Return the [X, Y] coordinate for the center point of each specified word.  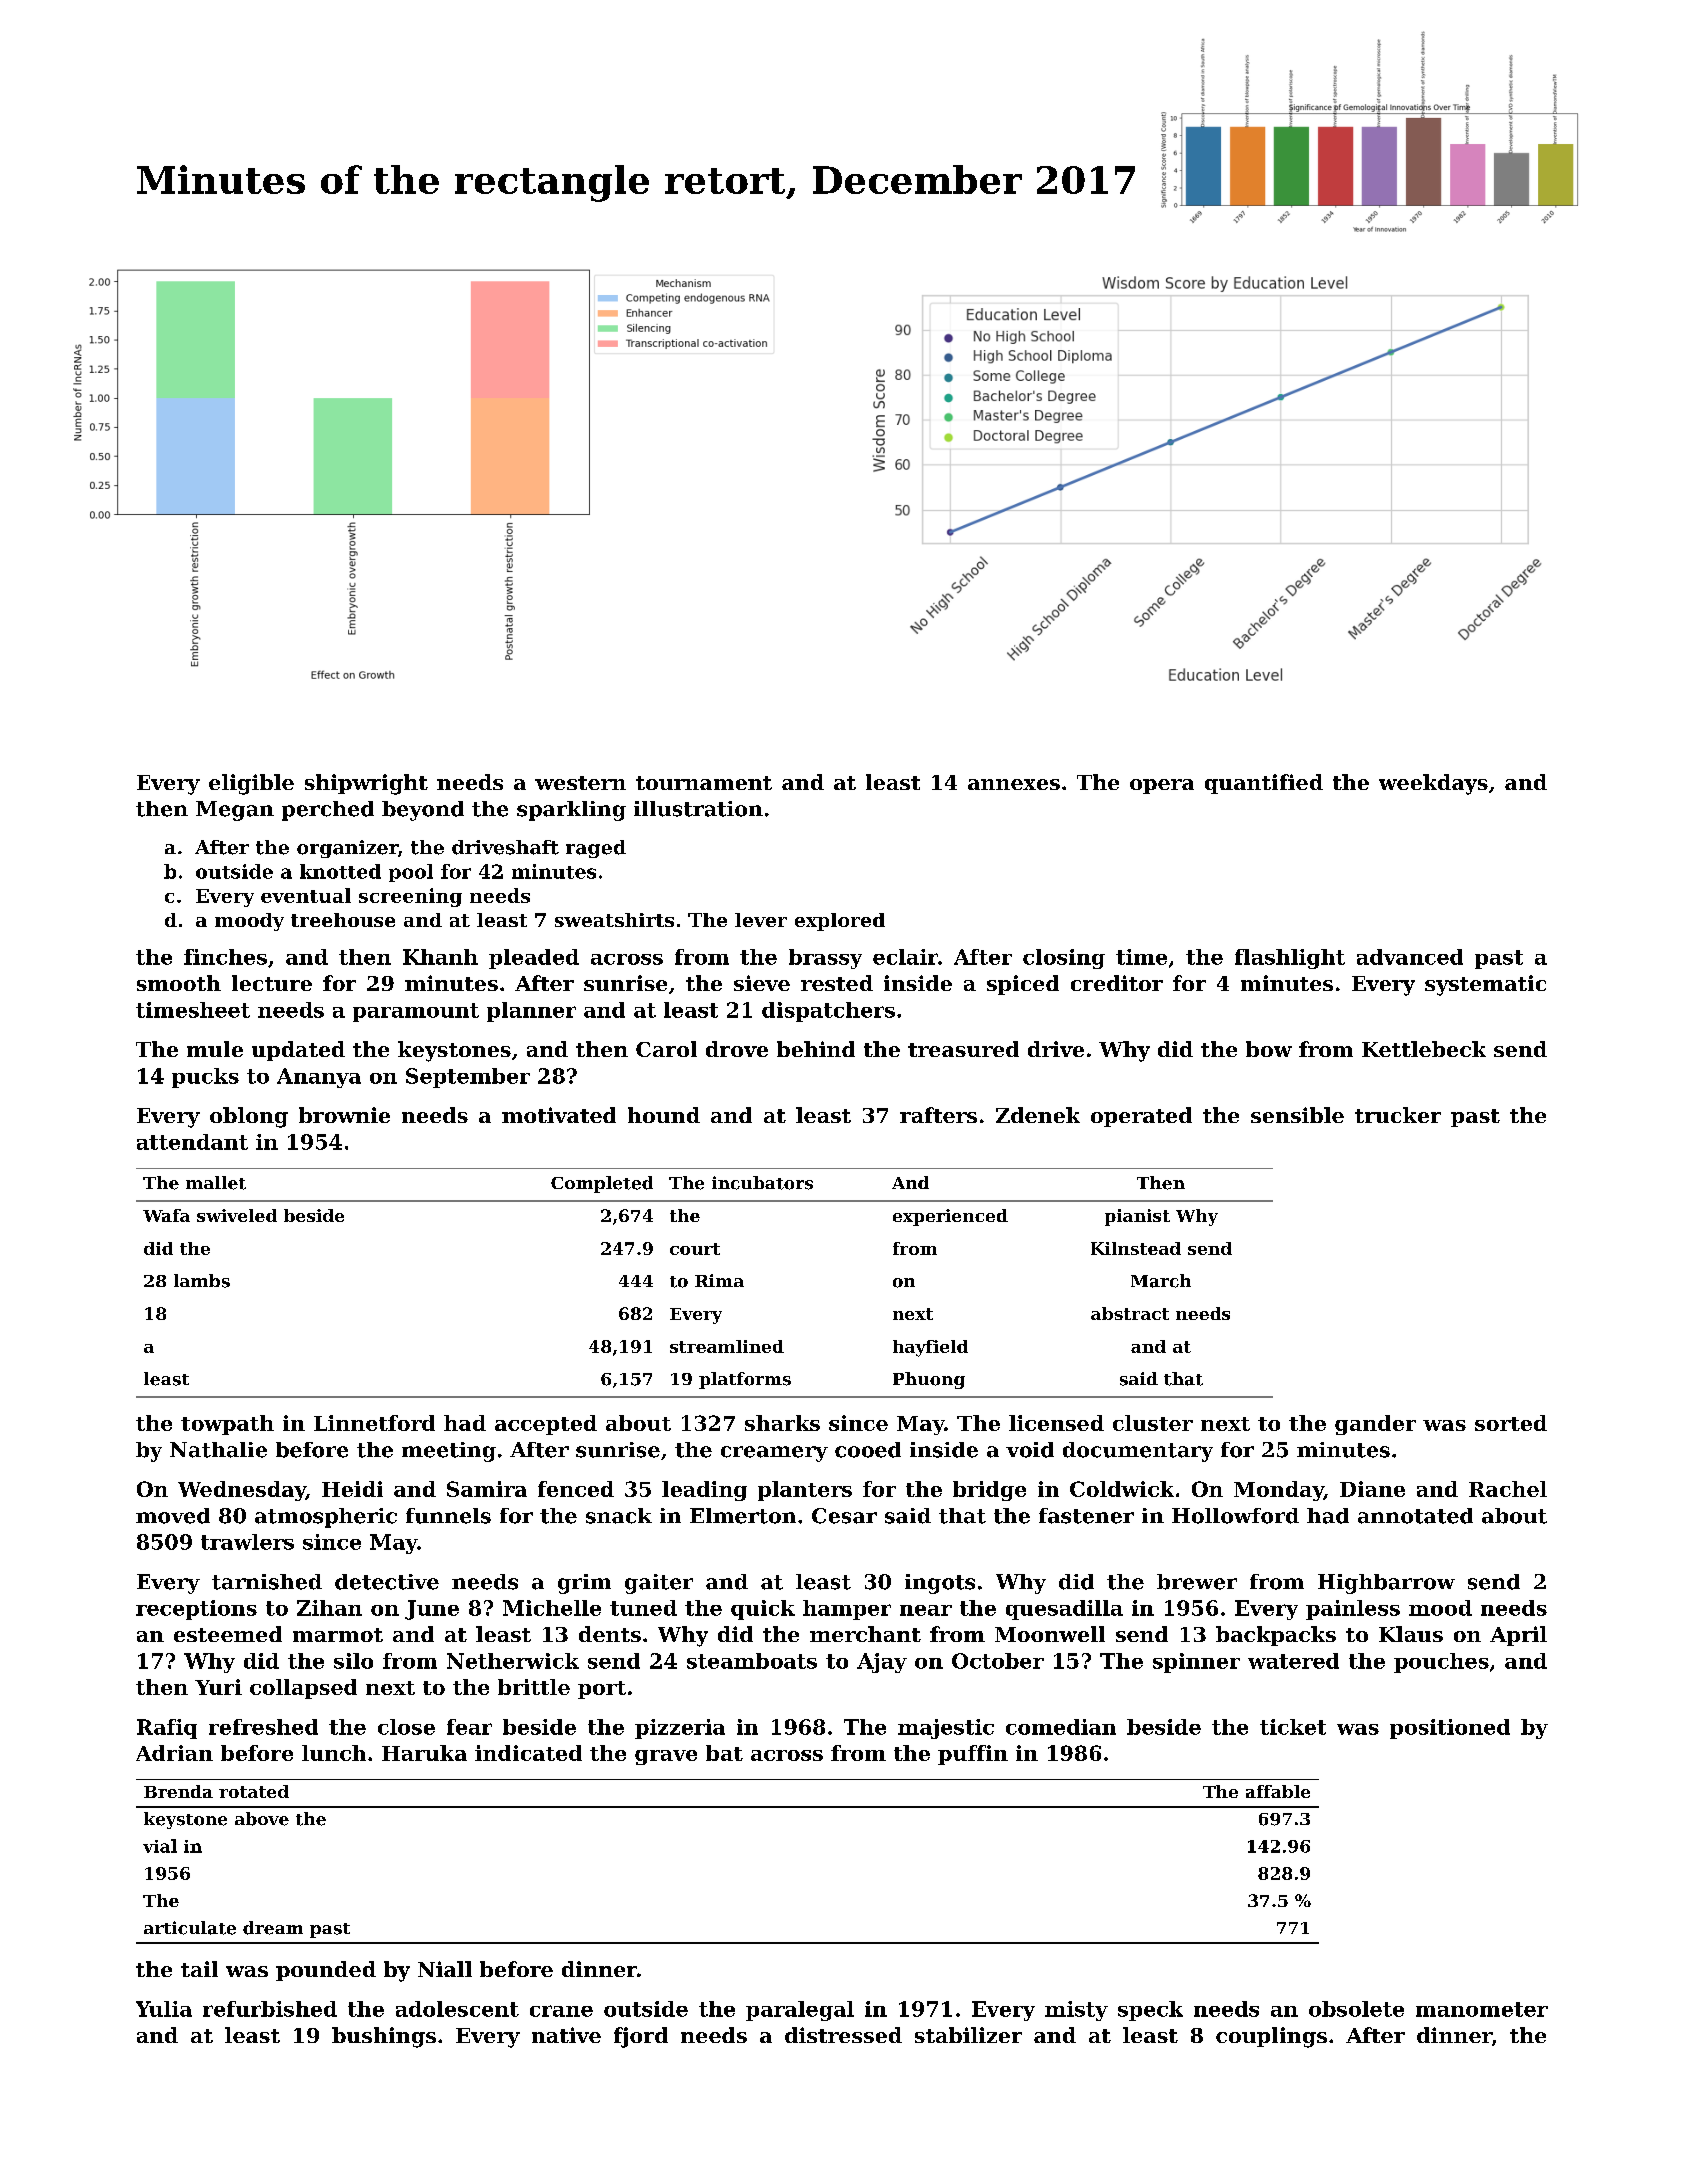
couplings [1271, 2037]
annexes [1014, 784]
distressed [843, 2035]
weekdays [1433, 784]
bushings [384, 2037]
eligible [251, 784]
